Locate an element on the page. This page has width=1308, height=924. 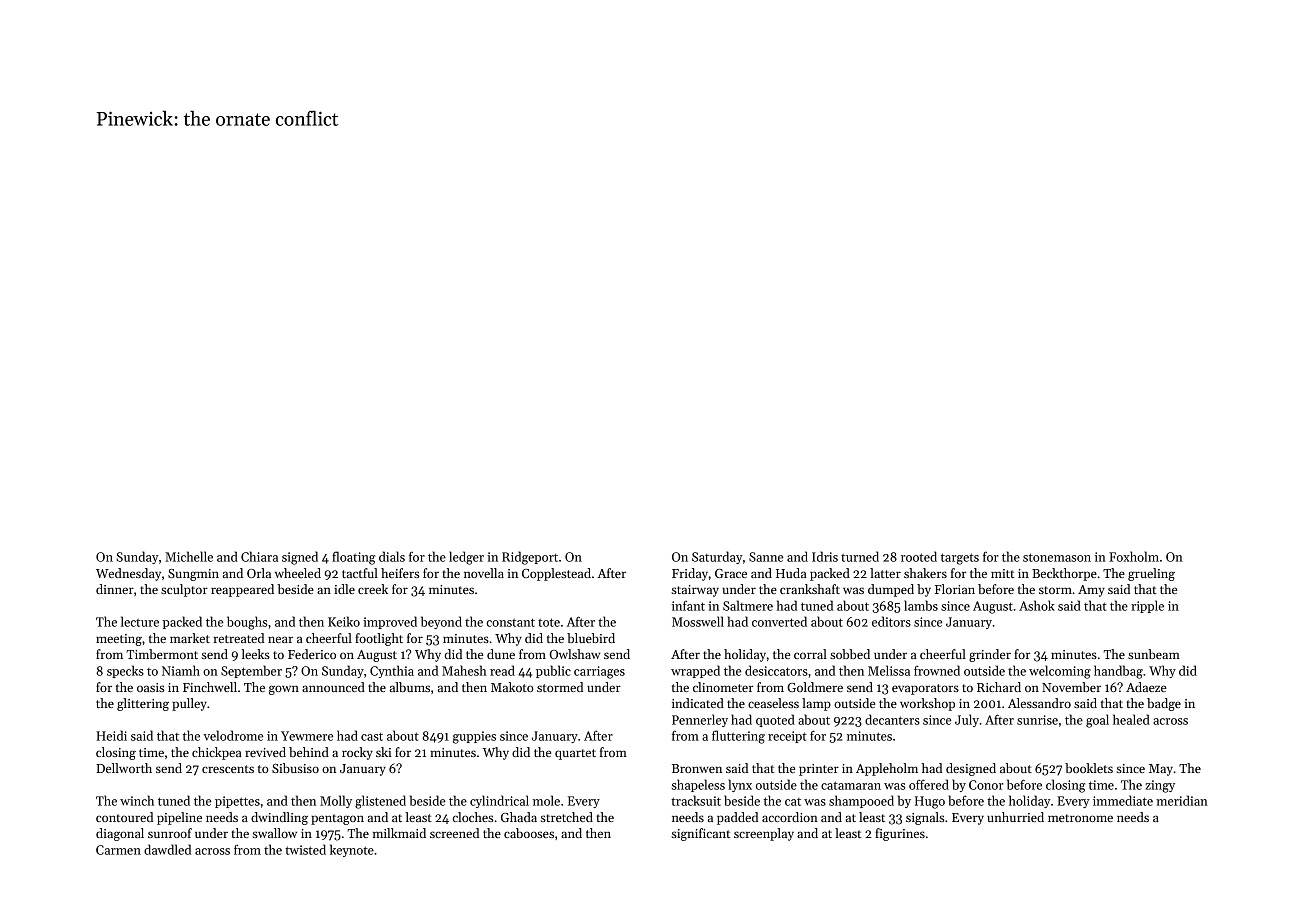
guppies is located at coordinates (474, 737).
